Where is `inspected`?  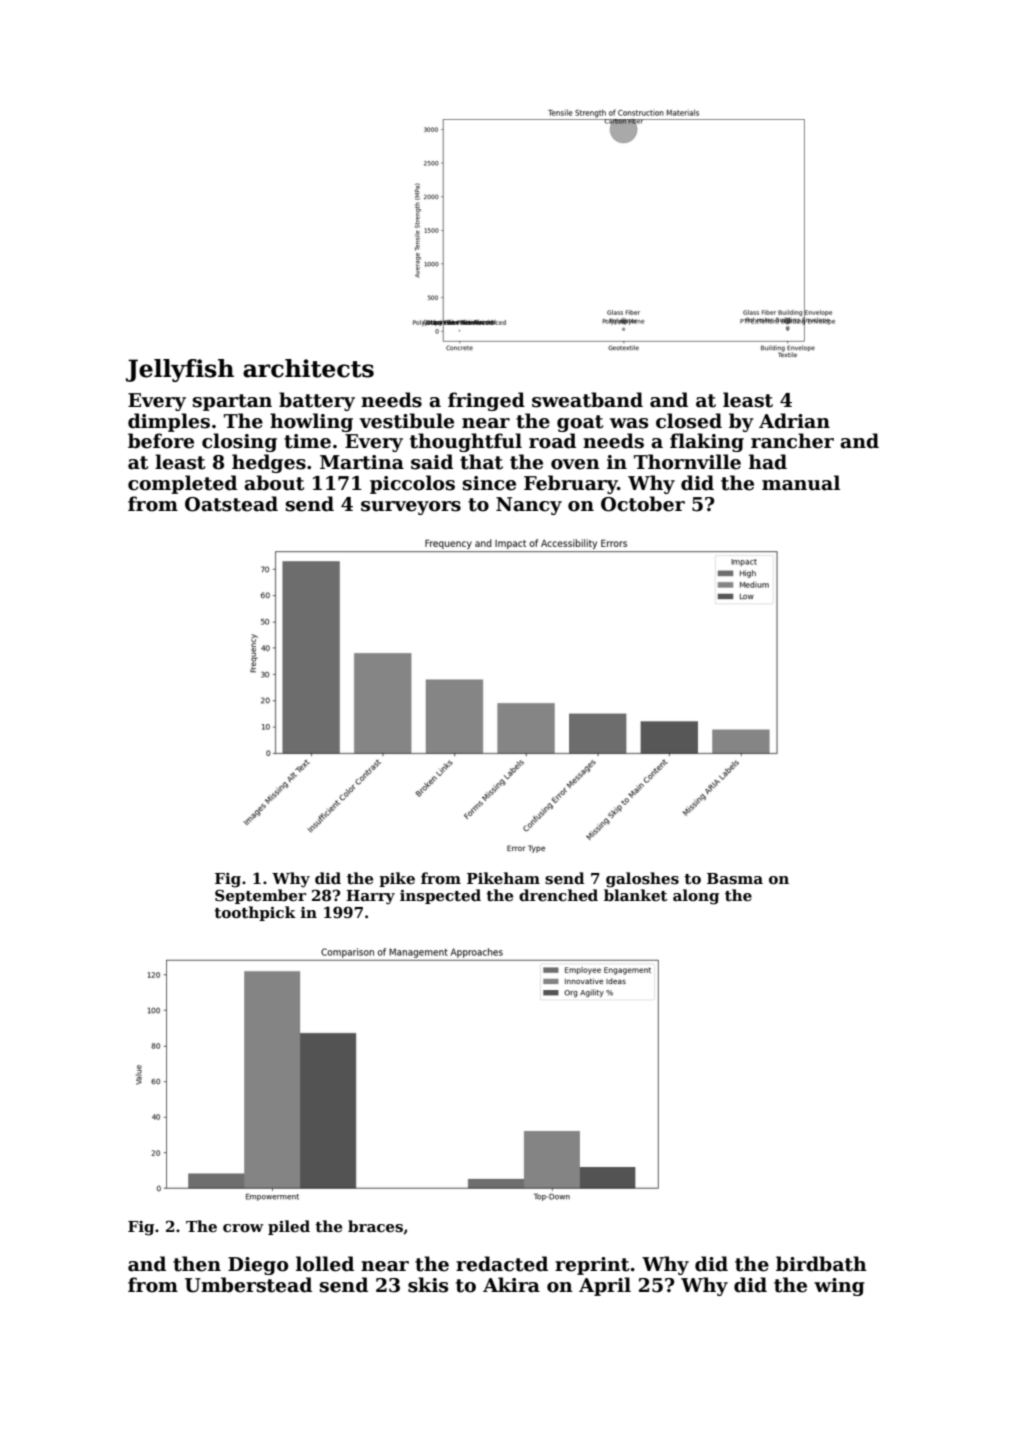
inspected is located at coordinates (440, 896).
